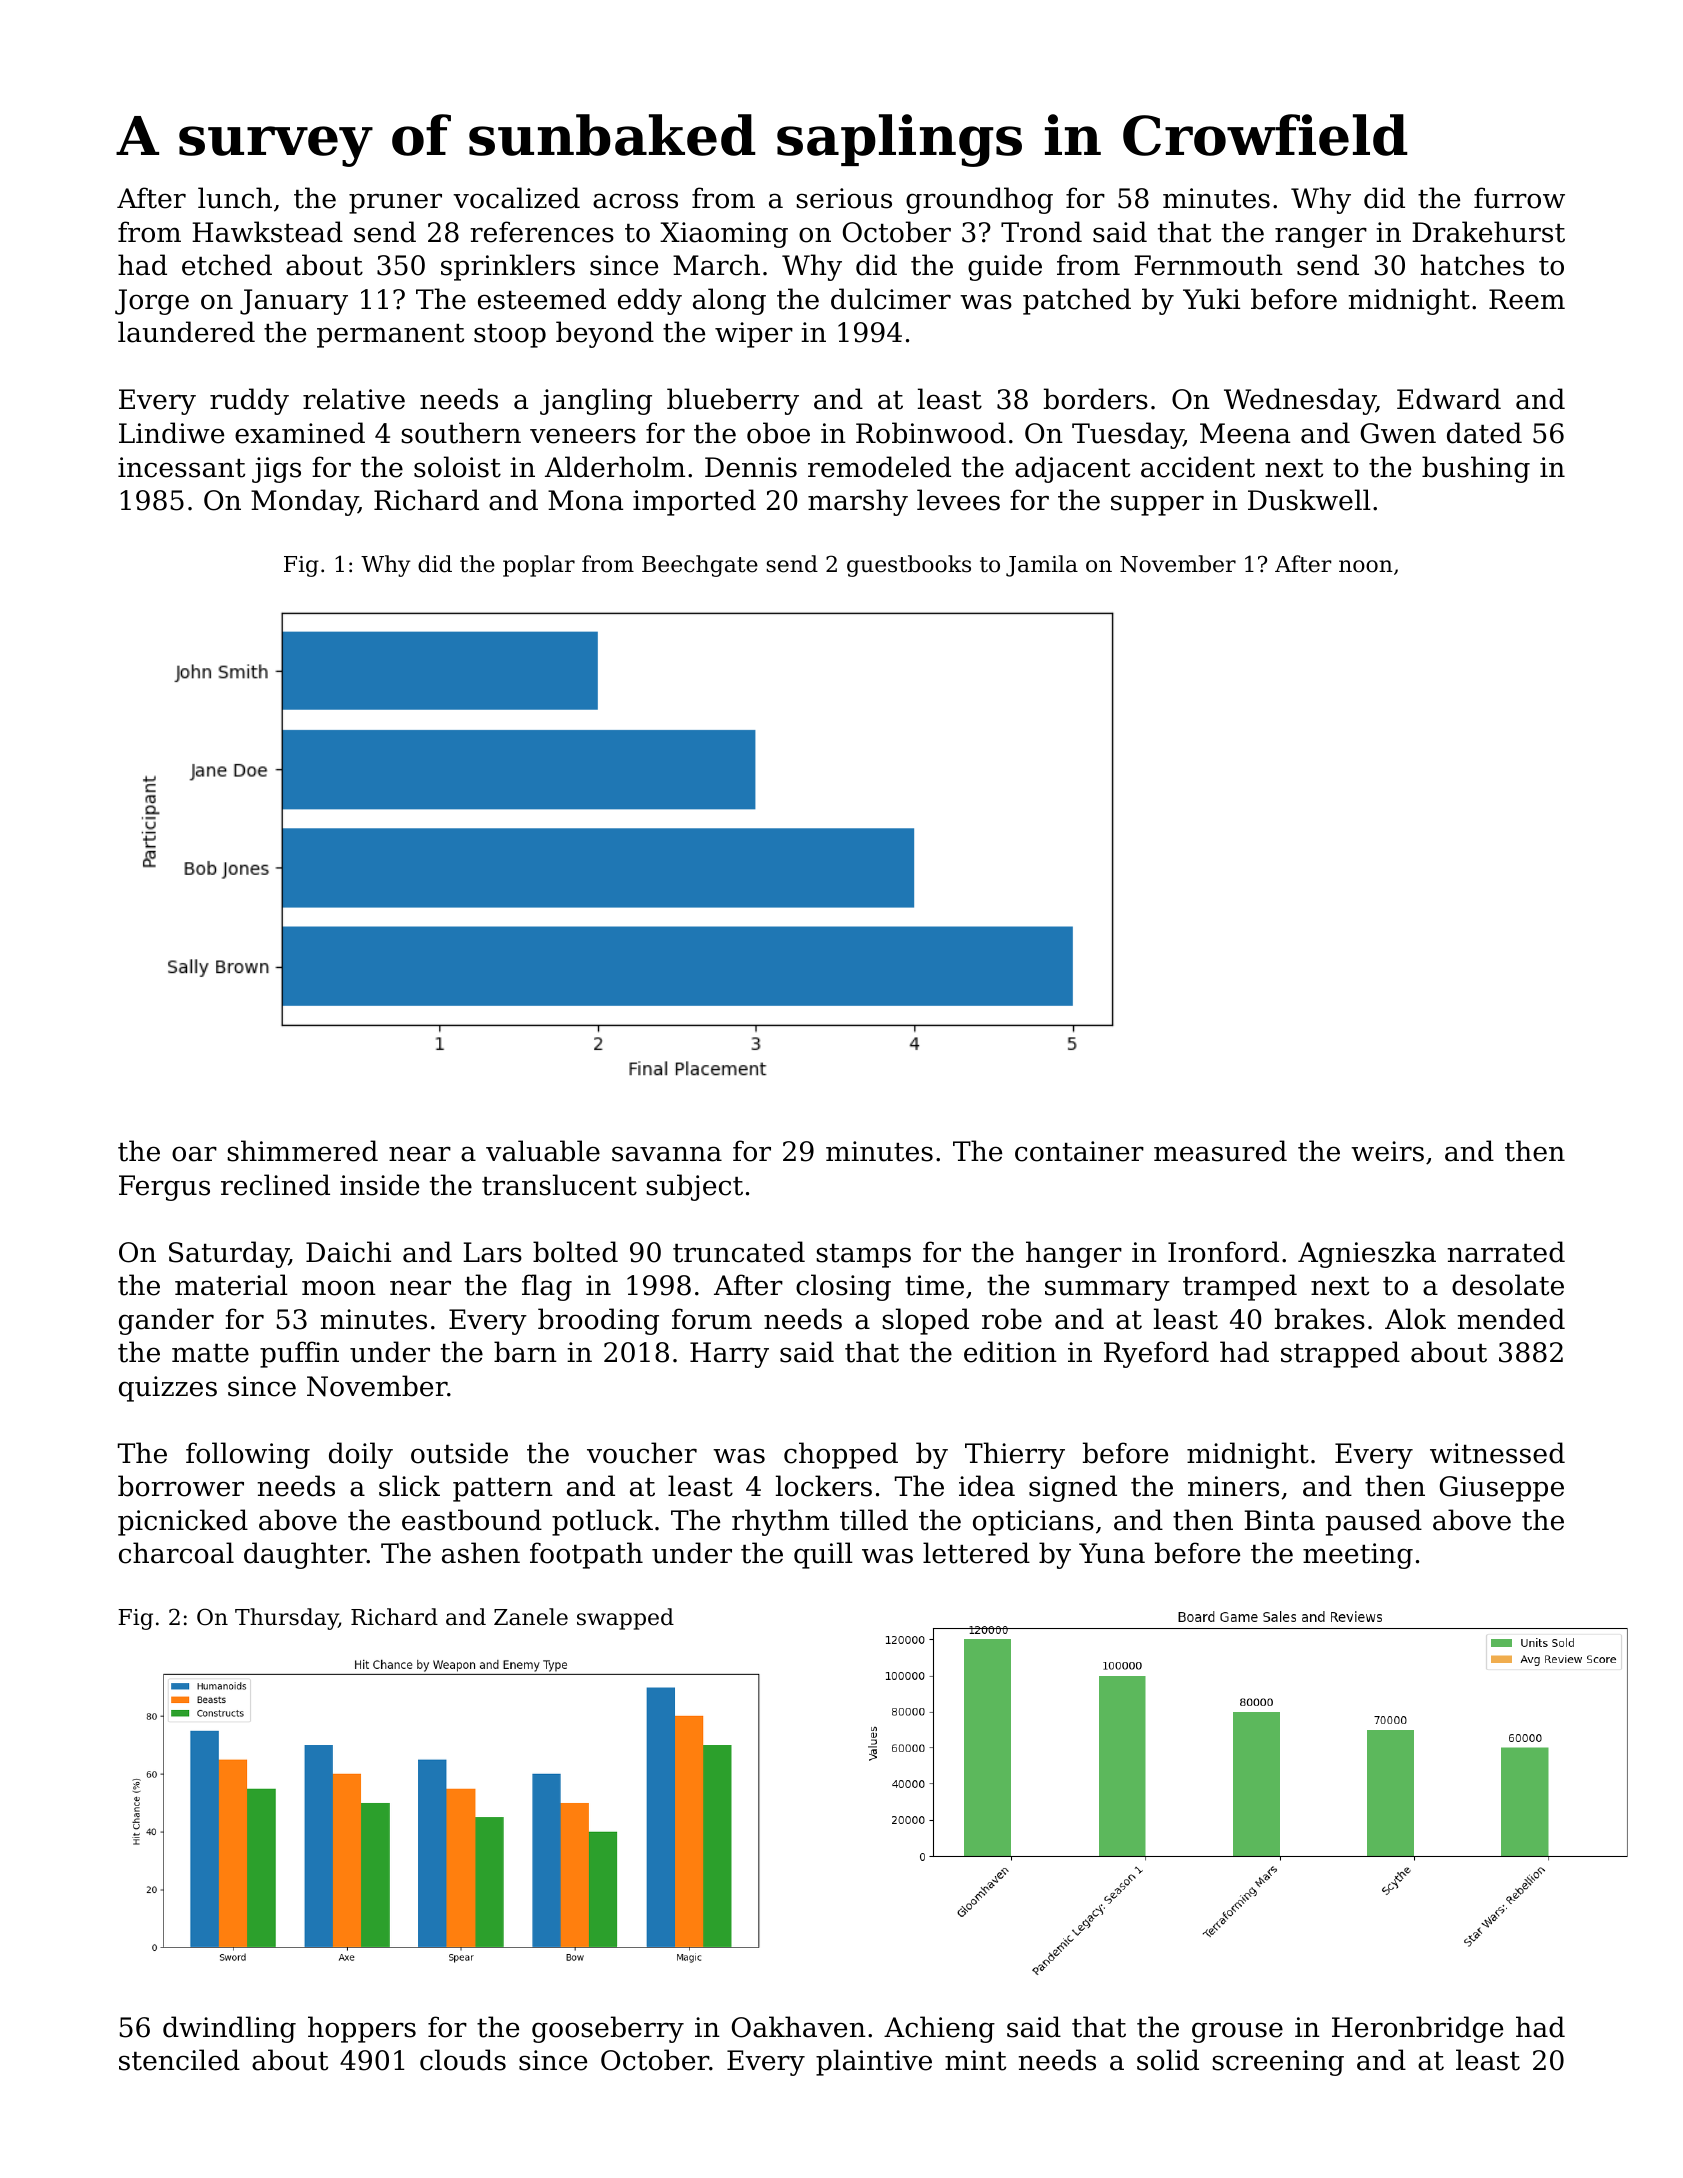  Describe the element at coordinates (608, 2029) in the image. I see `gooseberry` at that location.
